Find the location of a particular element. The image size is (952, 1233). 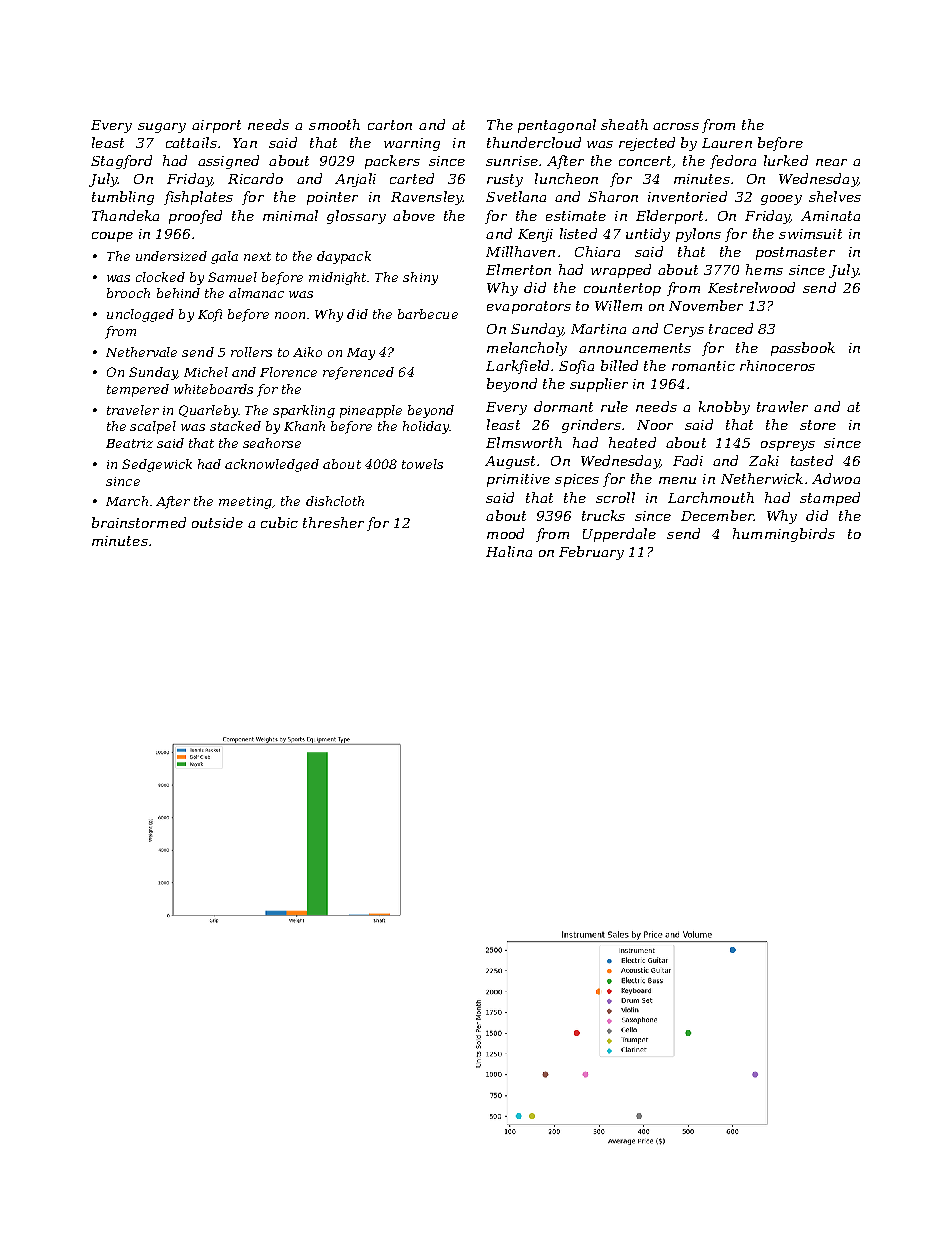

scroll is located at coordinates (615, 497).
